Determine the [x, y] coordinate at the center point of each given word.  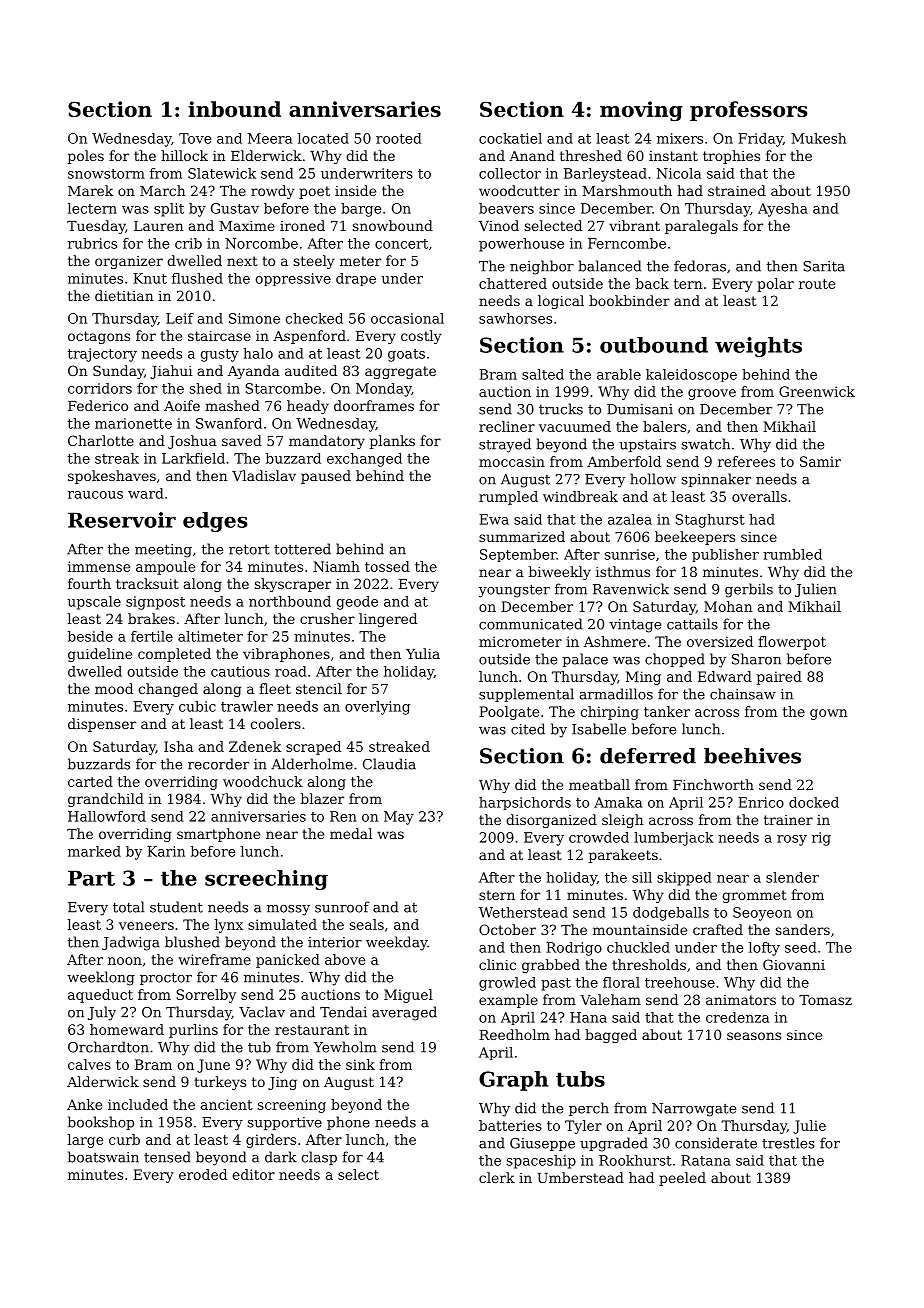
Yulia [423, 653]
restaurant [312, 1030]
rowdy [273, 192]
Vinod [499, 225]
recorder [218, 764]
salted [543, 374]
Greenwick [817, 391]
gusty [220, 355]
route [817, 284]
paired [779, 678]
